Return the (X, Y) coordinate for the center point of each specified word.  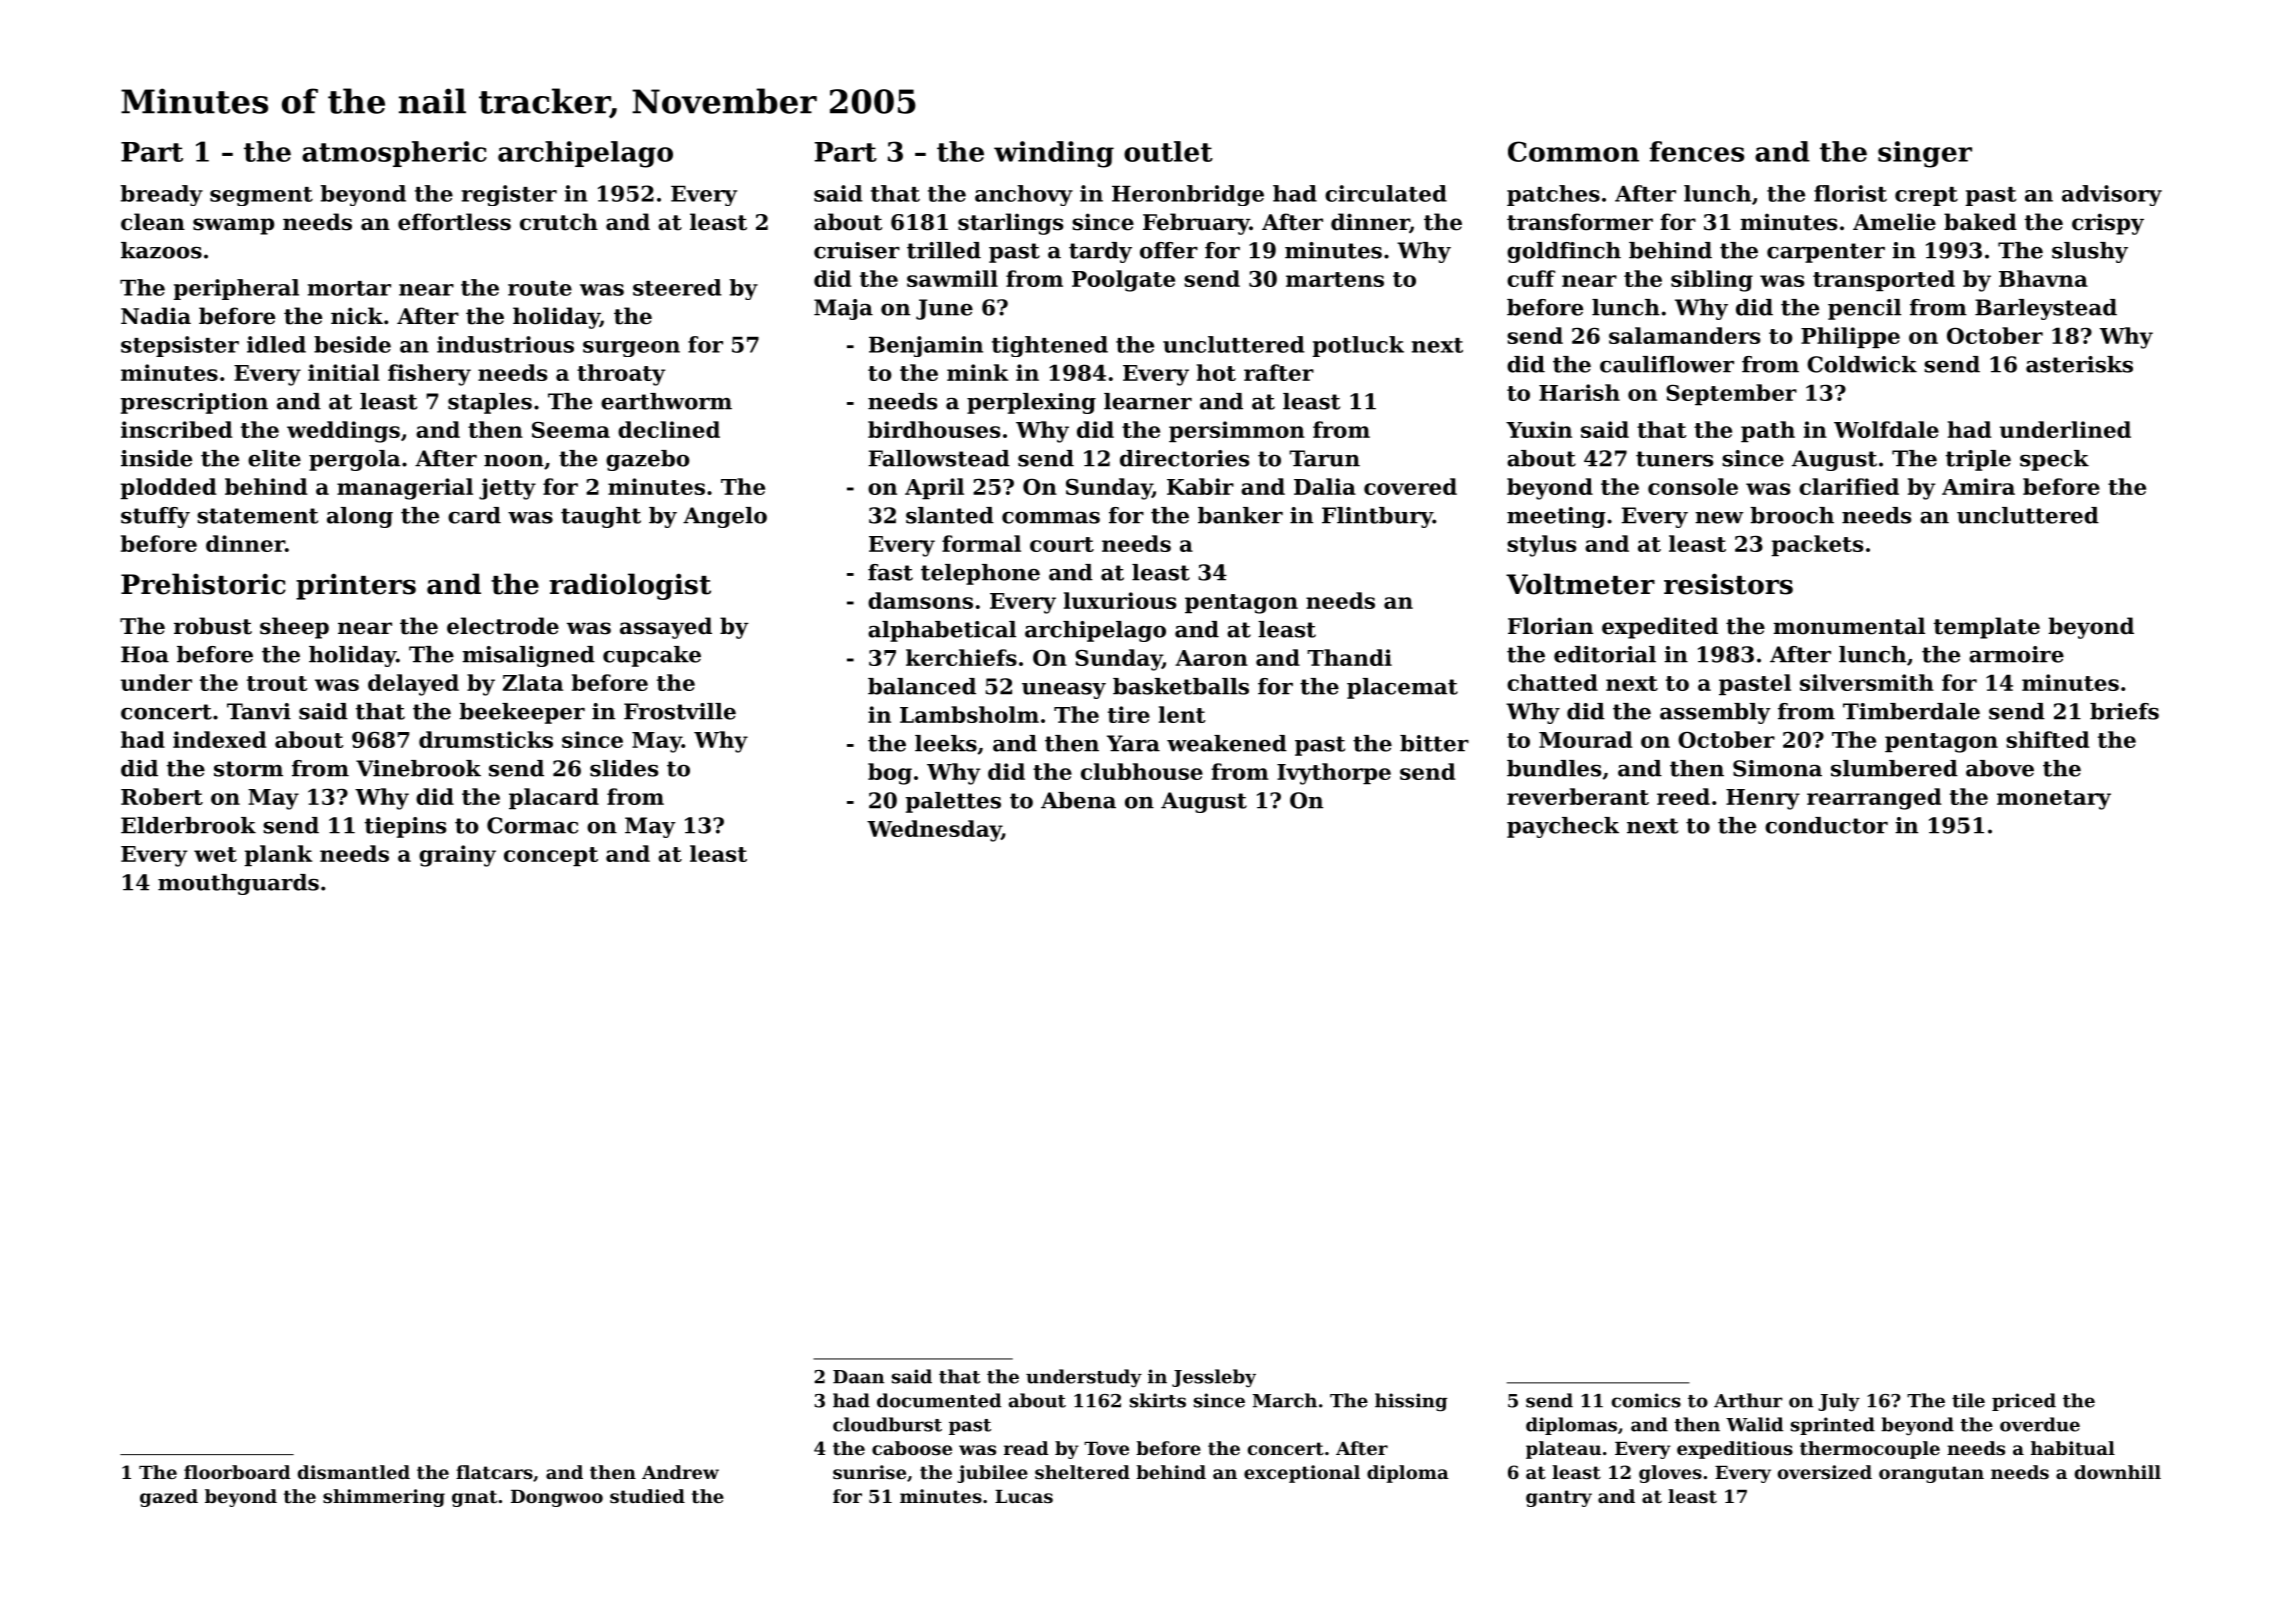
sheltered (1082, 1472)
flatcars (494, 1472)
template (1987, 628)
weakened (1227, 743)
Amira (1978, 486)
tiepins (405, 827)
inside (156, 458)
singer (1925, 154)
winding (1054, 154)
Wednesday (934, 831)
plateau (1563, 1450)
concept (551, 856)
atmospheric (394, 154)
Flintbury (1377, 517)
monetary (2054, 800)
